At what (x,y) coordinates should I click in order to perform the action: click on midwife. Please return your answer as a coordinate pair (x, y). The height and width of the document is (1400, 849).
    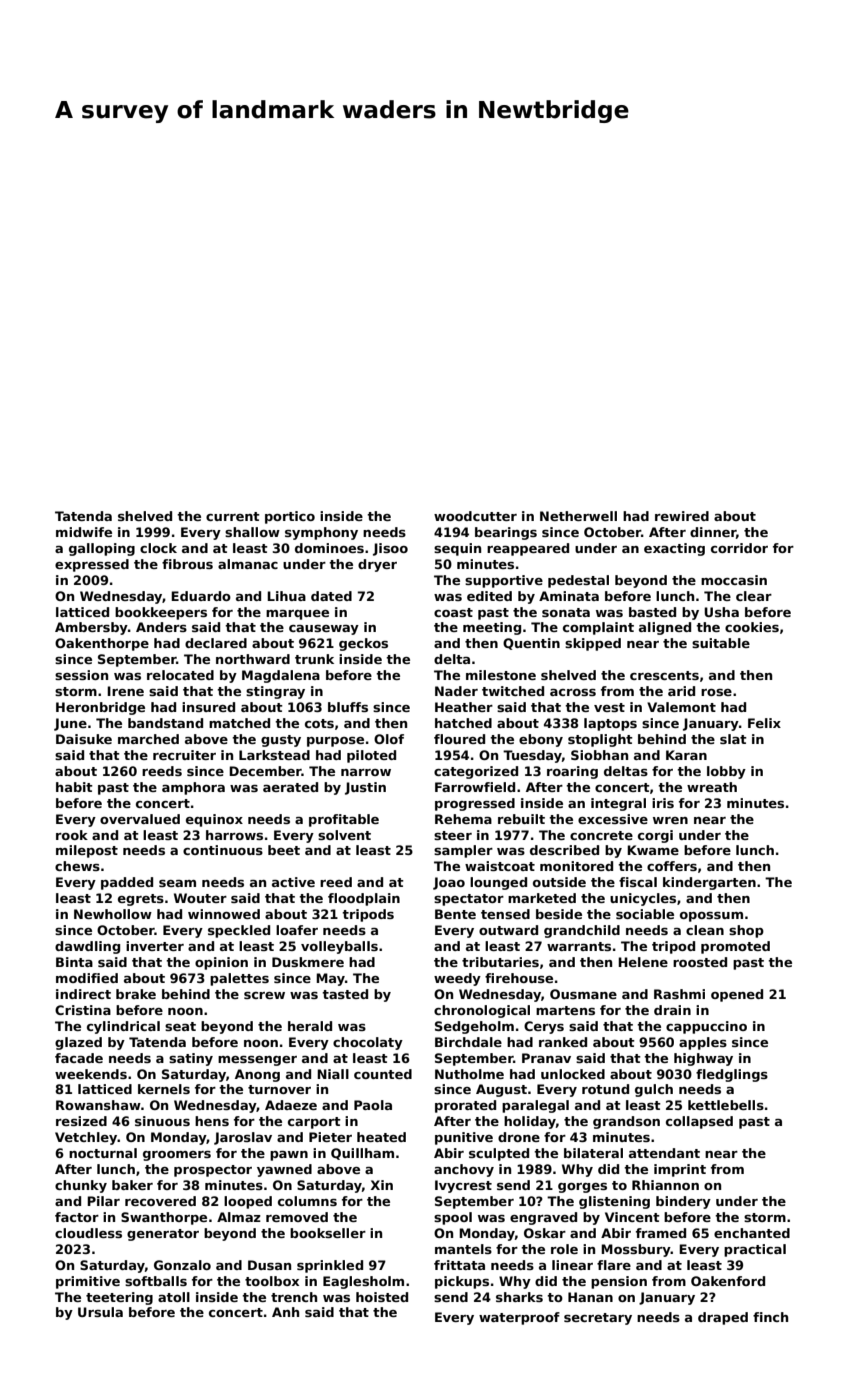
    Looking at the image, I should click on (84, 532).
